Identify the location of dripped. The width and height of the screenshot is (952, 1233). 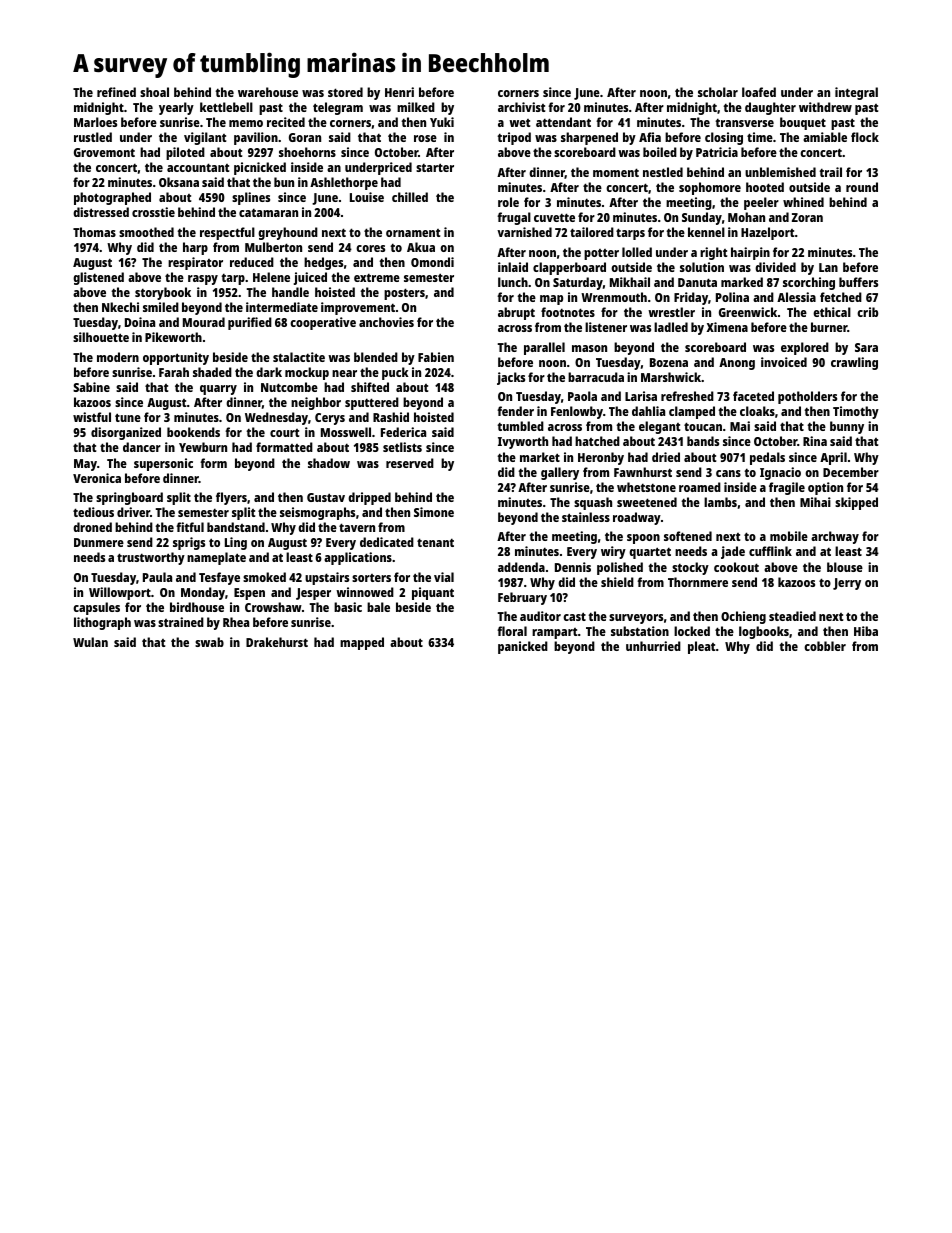
(369, 498).
